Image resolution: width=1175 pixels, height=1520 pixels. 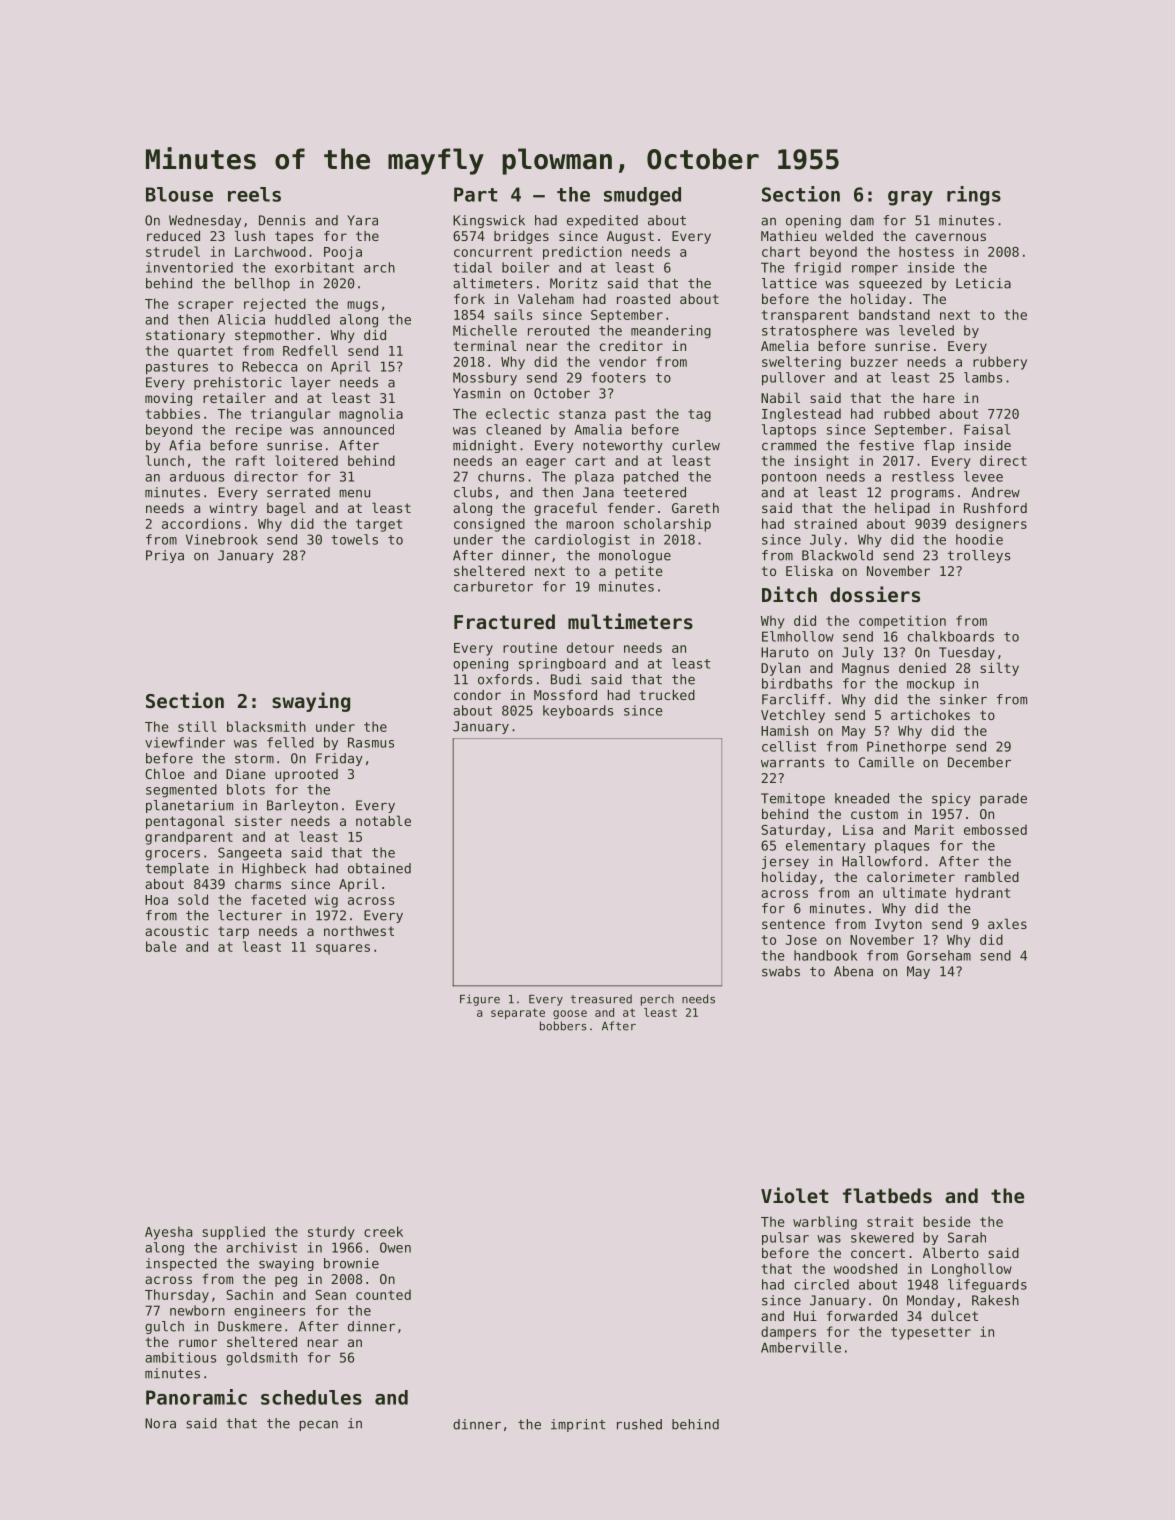 I want to click on Part, so click(x=476, y=194).
